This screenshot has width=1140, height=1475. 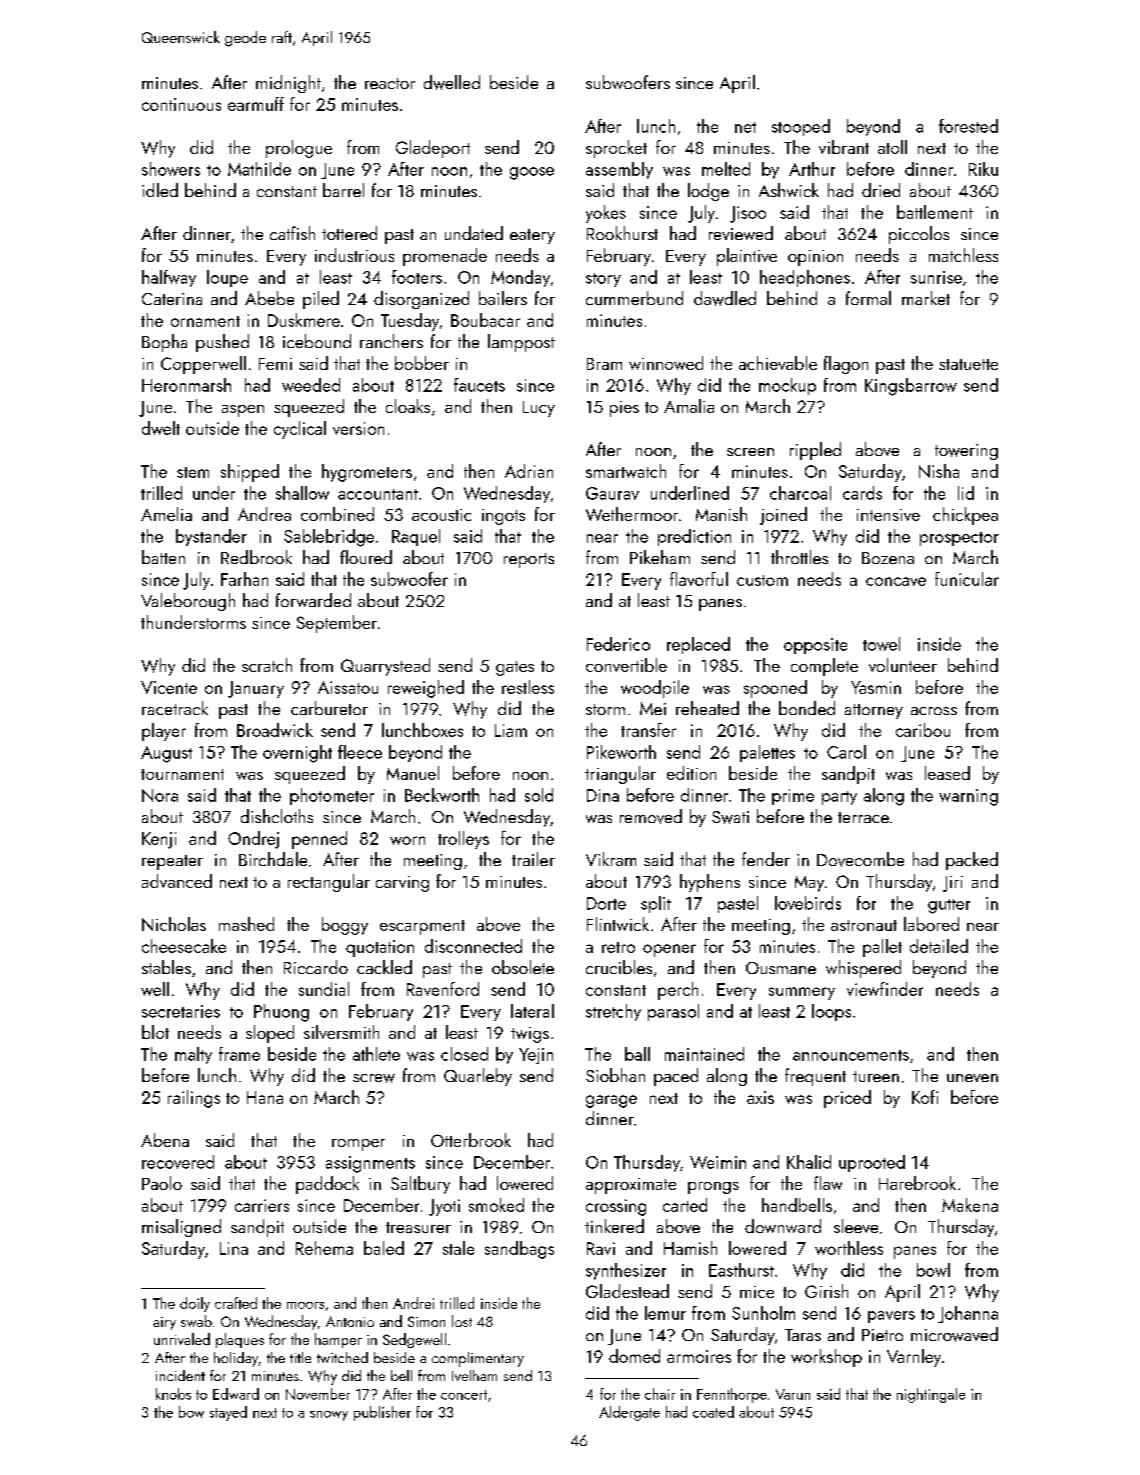 What do you see at coordinates (382, 1413) in the screenshot?
I see `publisher` at bounding box center [382, 1413].
